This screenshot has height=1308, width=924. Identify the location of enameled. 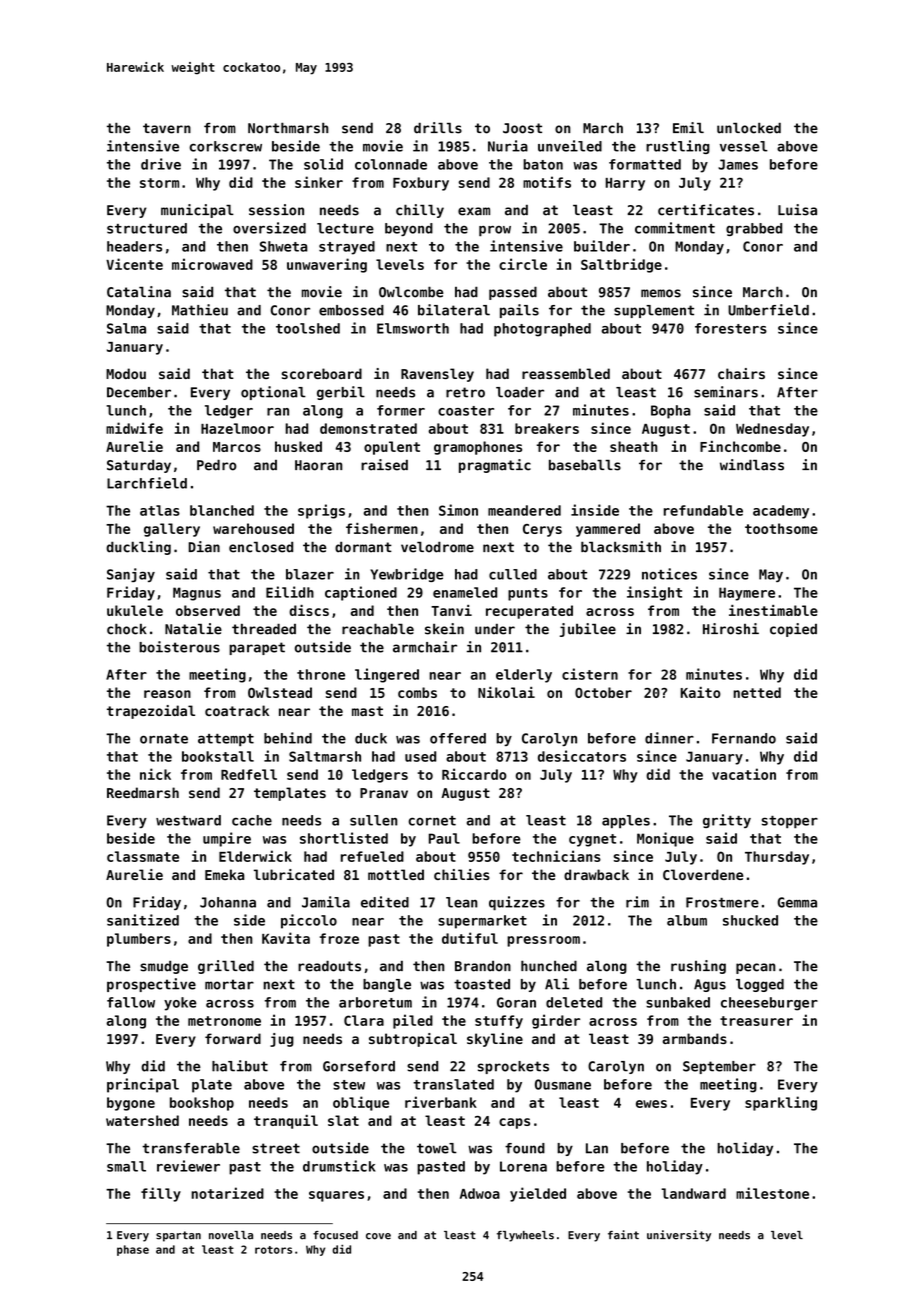
(465, 592).
